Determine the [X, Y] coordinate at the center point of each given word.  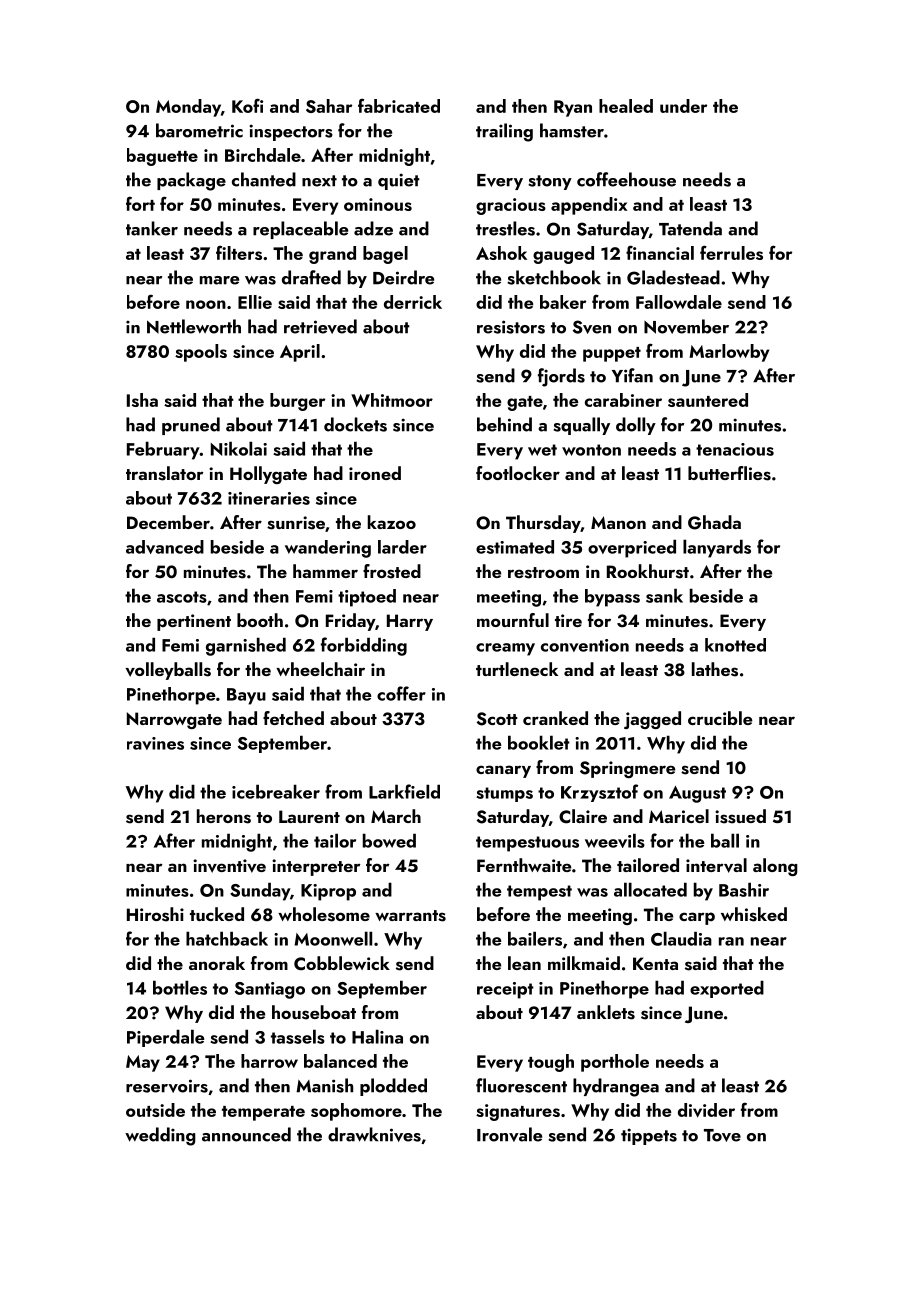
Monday [188, 108]
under [683, 106]
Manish [324, 1085]
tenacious [735, 449]
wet [542, 450]
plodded [393, 1087]
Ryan [573, 108]
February [163, 450]
